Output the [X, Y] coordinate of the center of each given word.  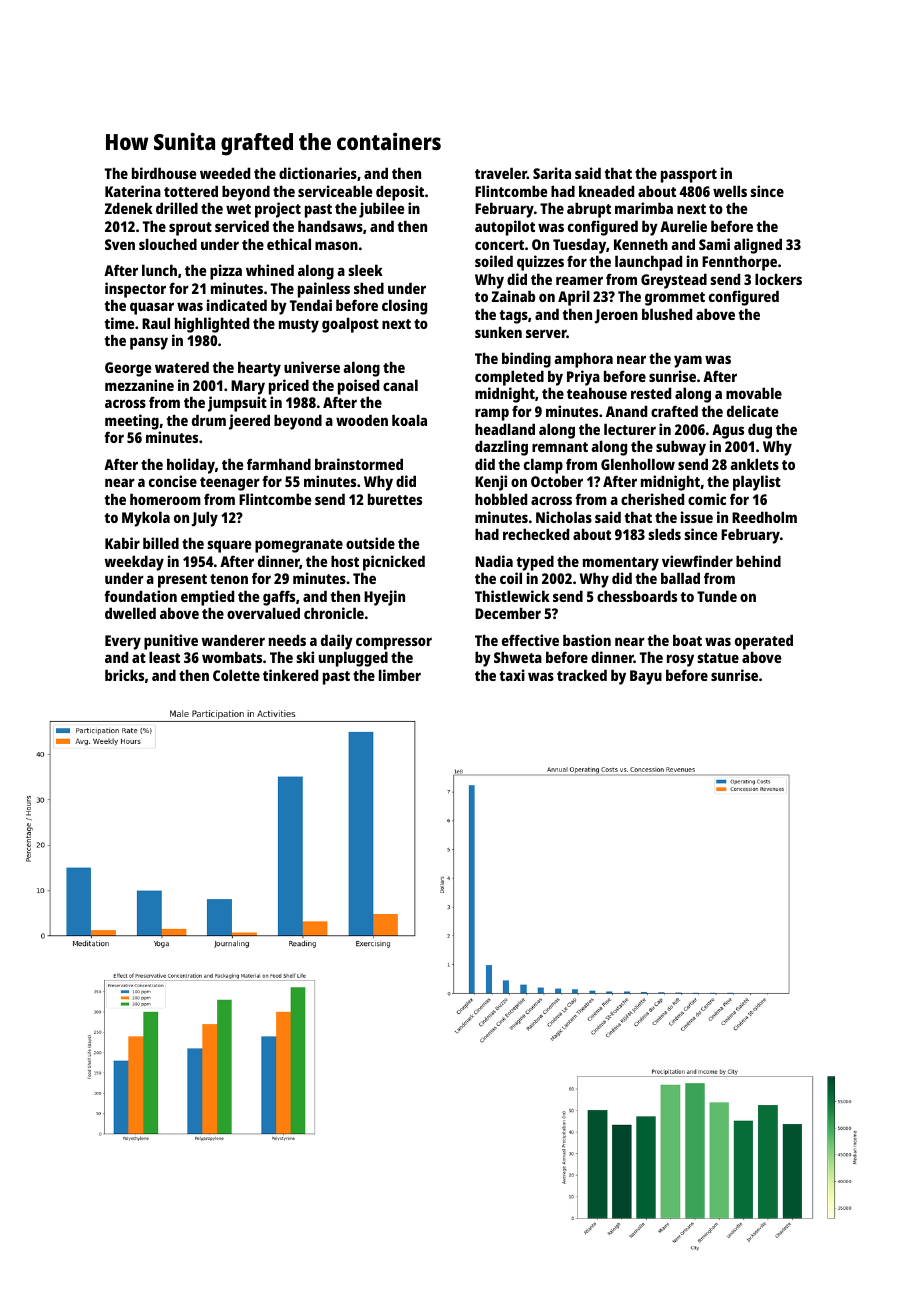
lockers [778, 279]
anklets [754, 464]
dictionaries [318, 173]
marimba [644, 208]
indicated [237, 305]
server [546, 333]
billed [161, 543]
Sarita [552, 173]
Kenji [491, 483]
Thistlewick [512, 596]
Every [123, 642]
